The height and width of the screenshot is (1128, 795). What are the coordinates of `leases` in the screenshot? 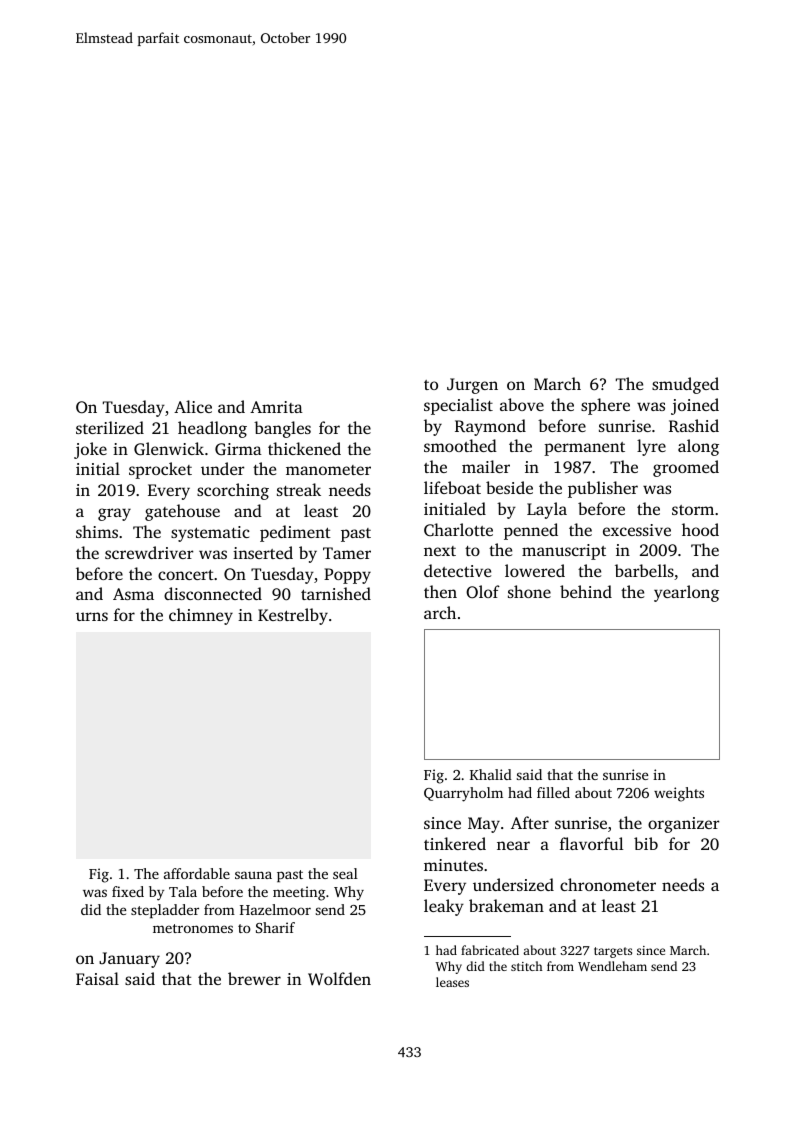 It's located at (452, 982).
